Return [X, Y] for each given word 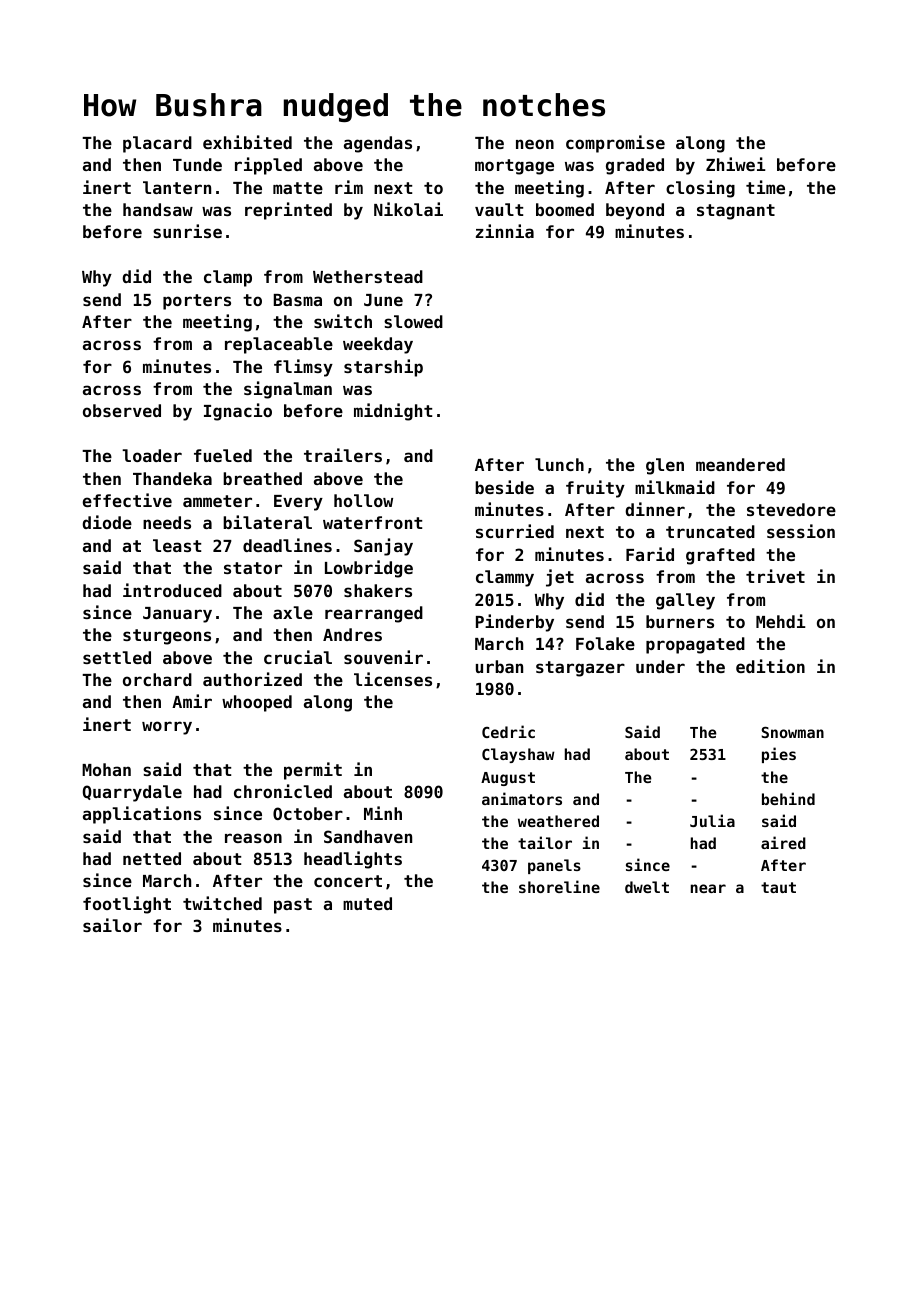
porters [197, 302]
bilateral [267, 522]
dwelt [647, 887]
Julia [712, 820]
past [293, 906]
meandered [740, 464]
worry [167, 728]
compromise [615, 144]
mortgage [514, 167]
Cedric [508, 731]
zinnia [505, 231]
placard [157, 144]
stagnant [736, 212]
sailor [112, 925]
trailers [343, 455]
